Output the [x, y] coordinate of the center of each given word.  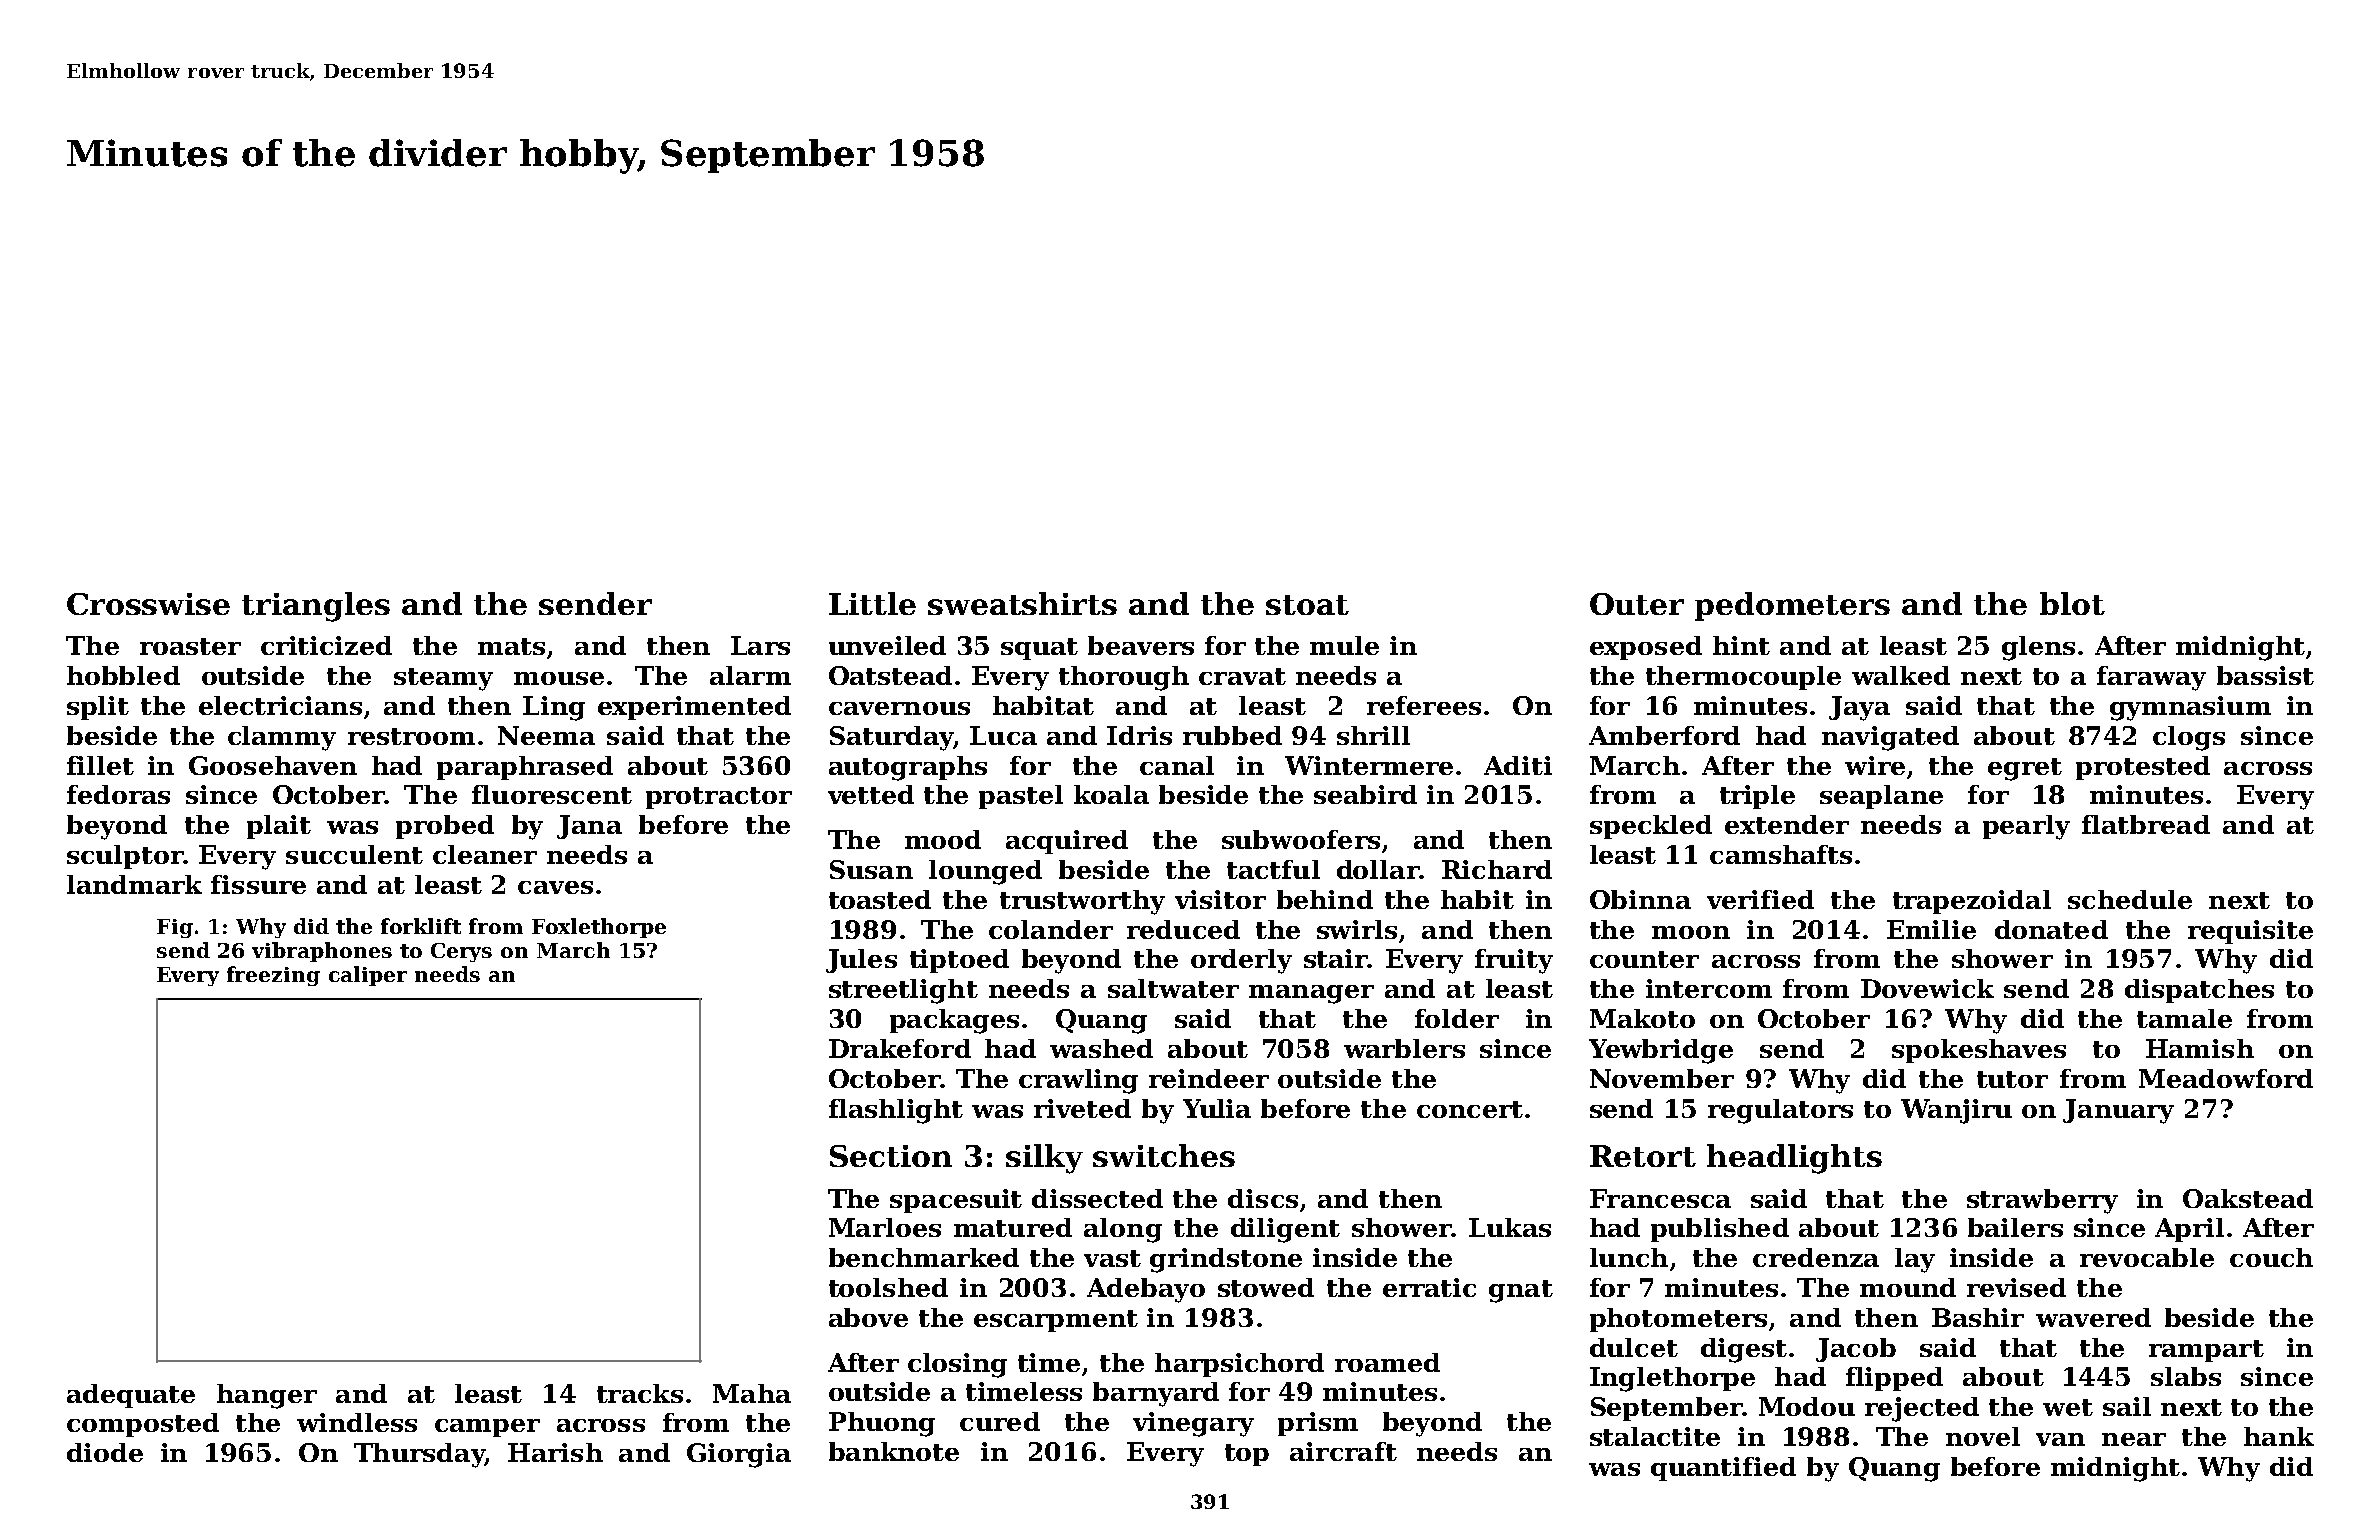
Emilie [1931, 929]
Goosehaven [273, 765]
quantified [1723, 1469]
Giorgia [739, 1455]
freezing [273, 976]
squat [1039, 649]
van [2060, 1439]
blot [2072, 603]
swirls [1357, 929]
